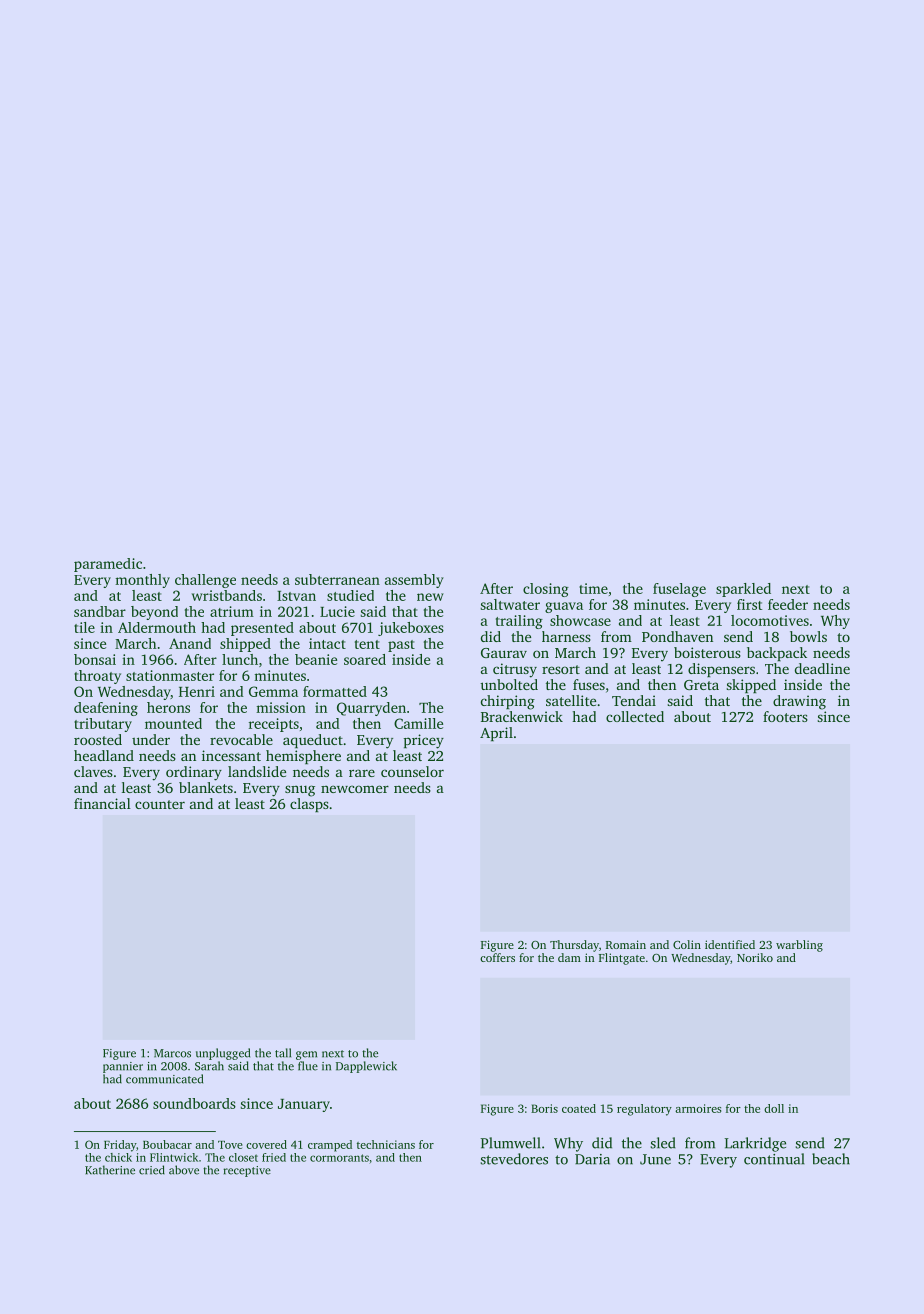 Image resolution: width=924 pixels, height=1314 pixels. Describe the element at coordinates (172, 1053) in the document. I see `Marcos` at that location.
